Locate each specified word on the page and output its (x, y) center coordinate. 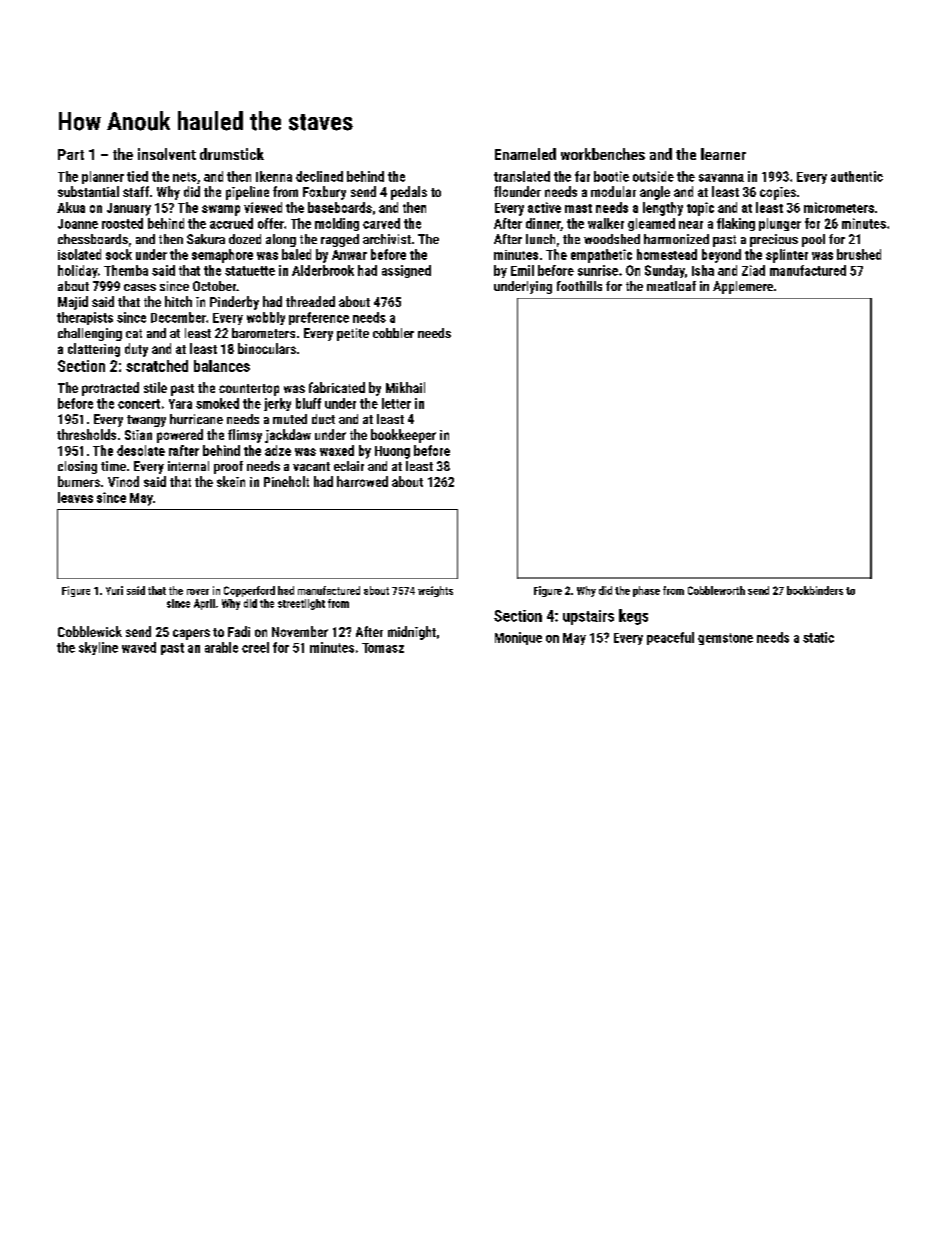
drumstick (232, 154)
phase (646, 591)
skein (231, 481)
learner (723, 154)
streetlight (301, 604)
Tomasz (383, 648)
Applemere (743, 287)
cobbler (393, 333)
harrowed (362, 481)
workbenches (603, 154)
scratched (157, 366)
